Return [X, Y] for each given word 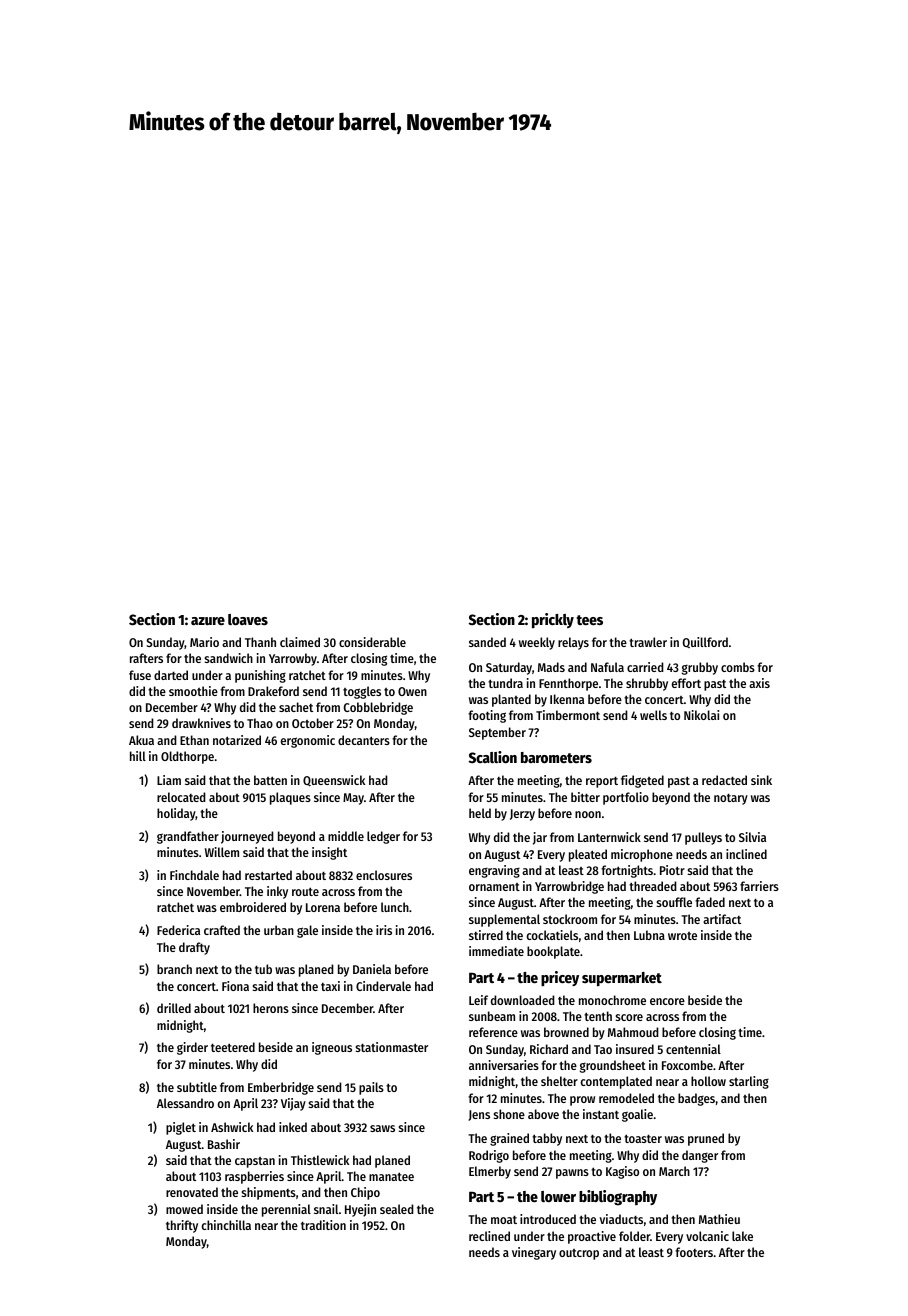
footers [694, 1252]
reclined [489, 1236]
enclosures [384, 875]
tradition [323, 1225]
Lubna [649, 935]
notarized [237, 740]
